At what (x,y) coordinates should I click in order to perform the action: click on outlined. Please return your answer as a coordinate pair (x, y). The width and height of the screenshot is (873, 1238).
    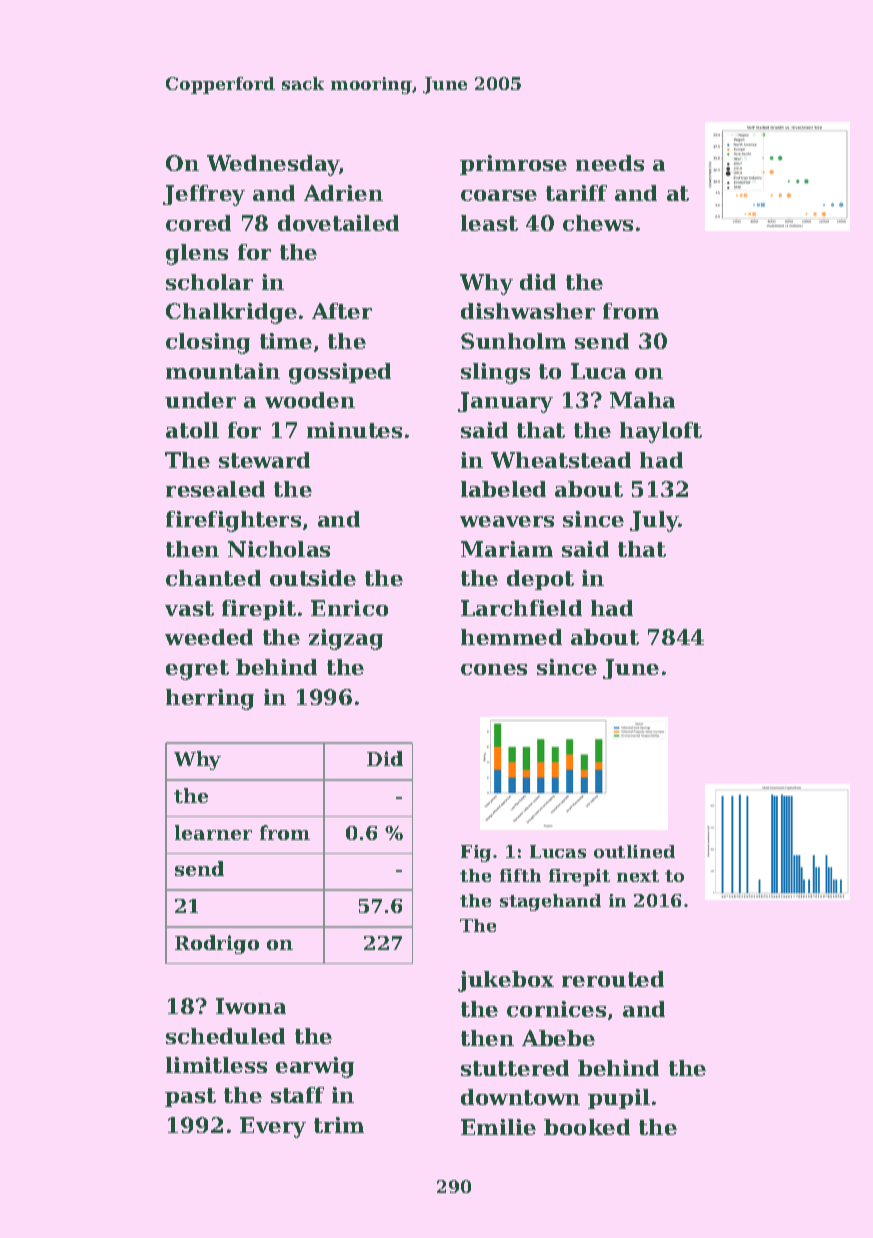
    Looking at the image, I should click on (634, 851).
